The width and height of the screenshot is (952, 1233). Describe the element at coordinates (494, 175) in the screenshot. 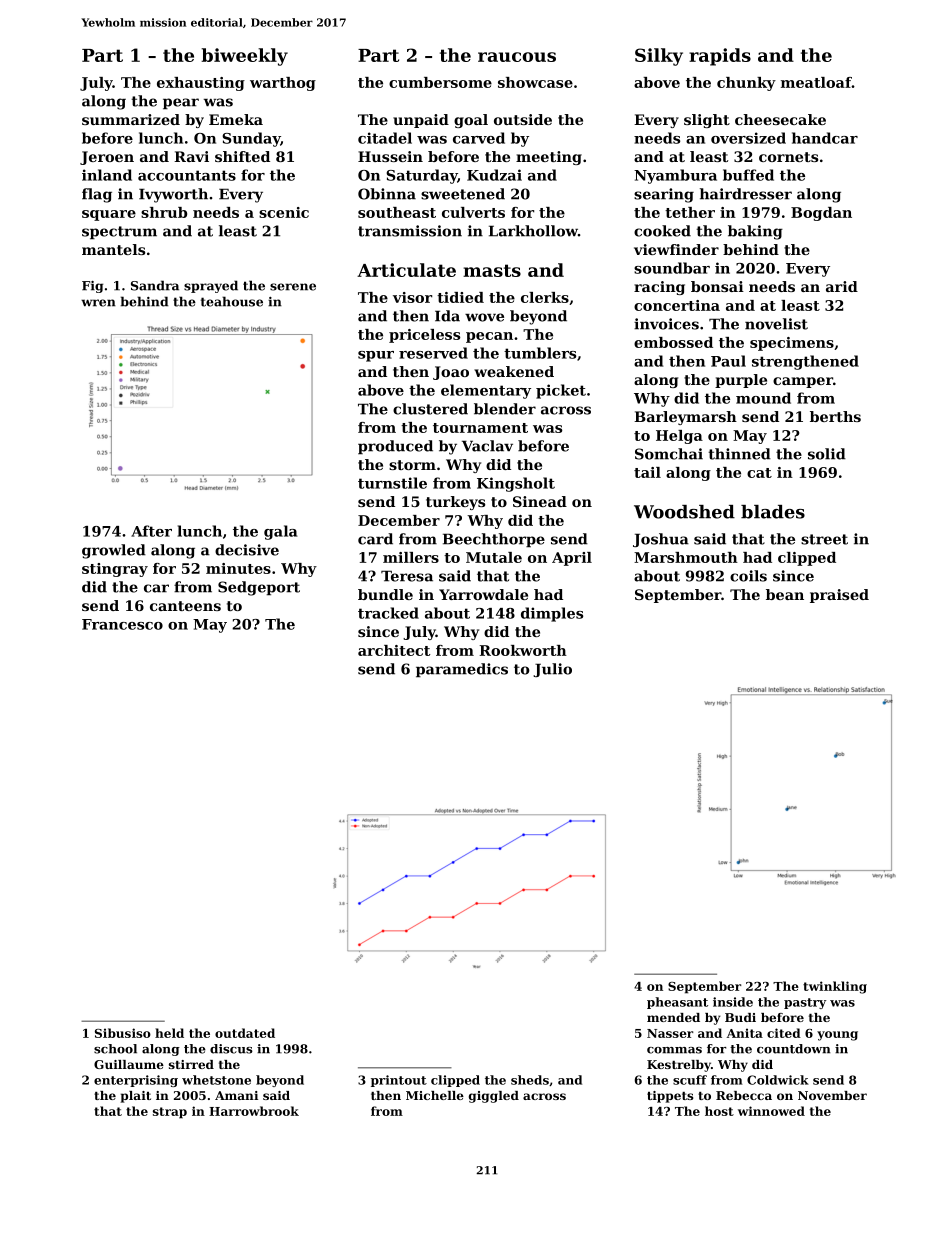

I see `Kudzai` at that location.
